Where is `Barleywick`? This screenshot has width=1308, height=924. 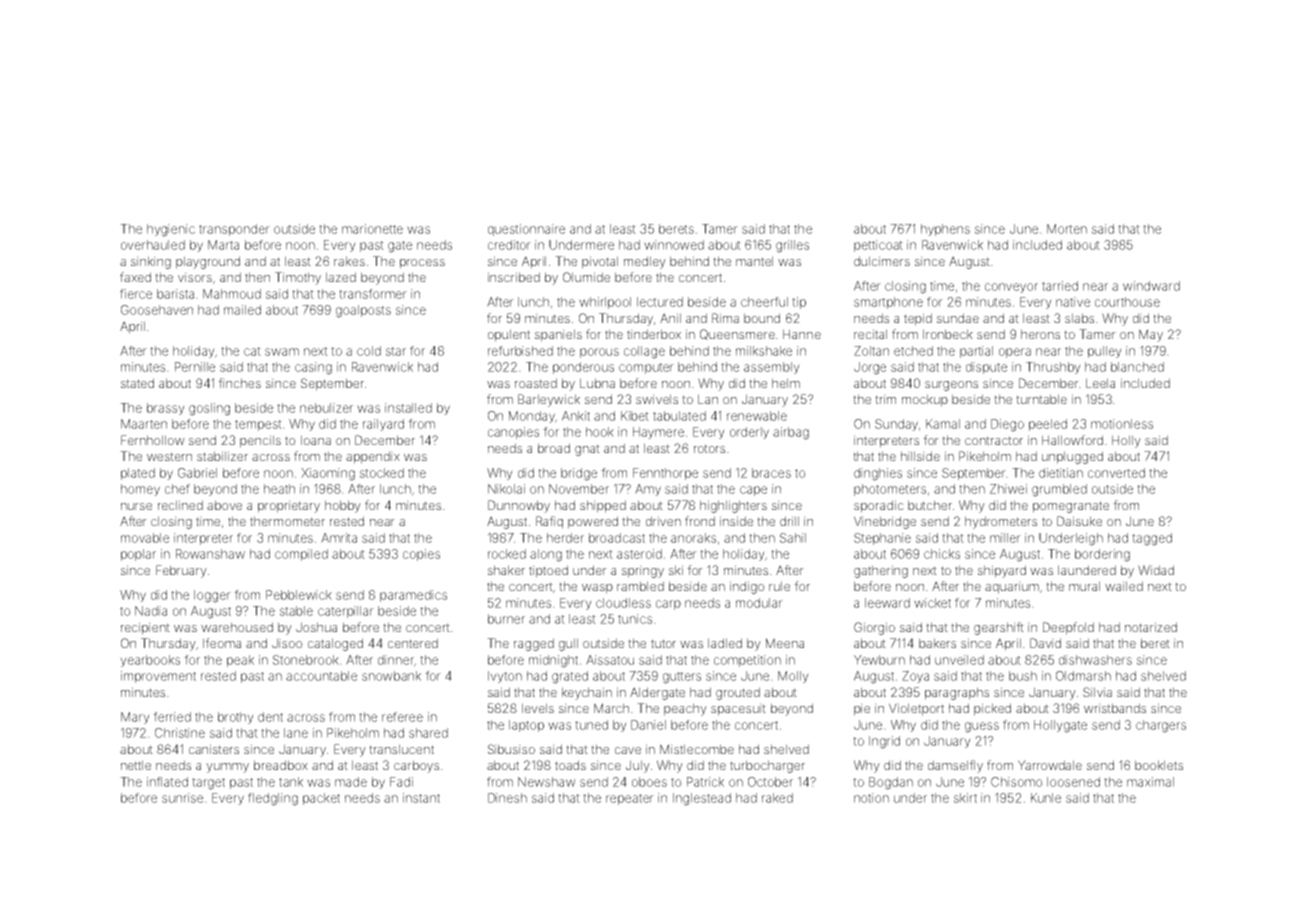 Barleywick is located at coordinates (549, 400).
